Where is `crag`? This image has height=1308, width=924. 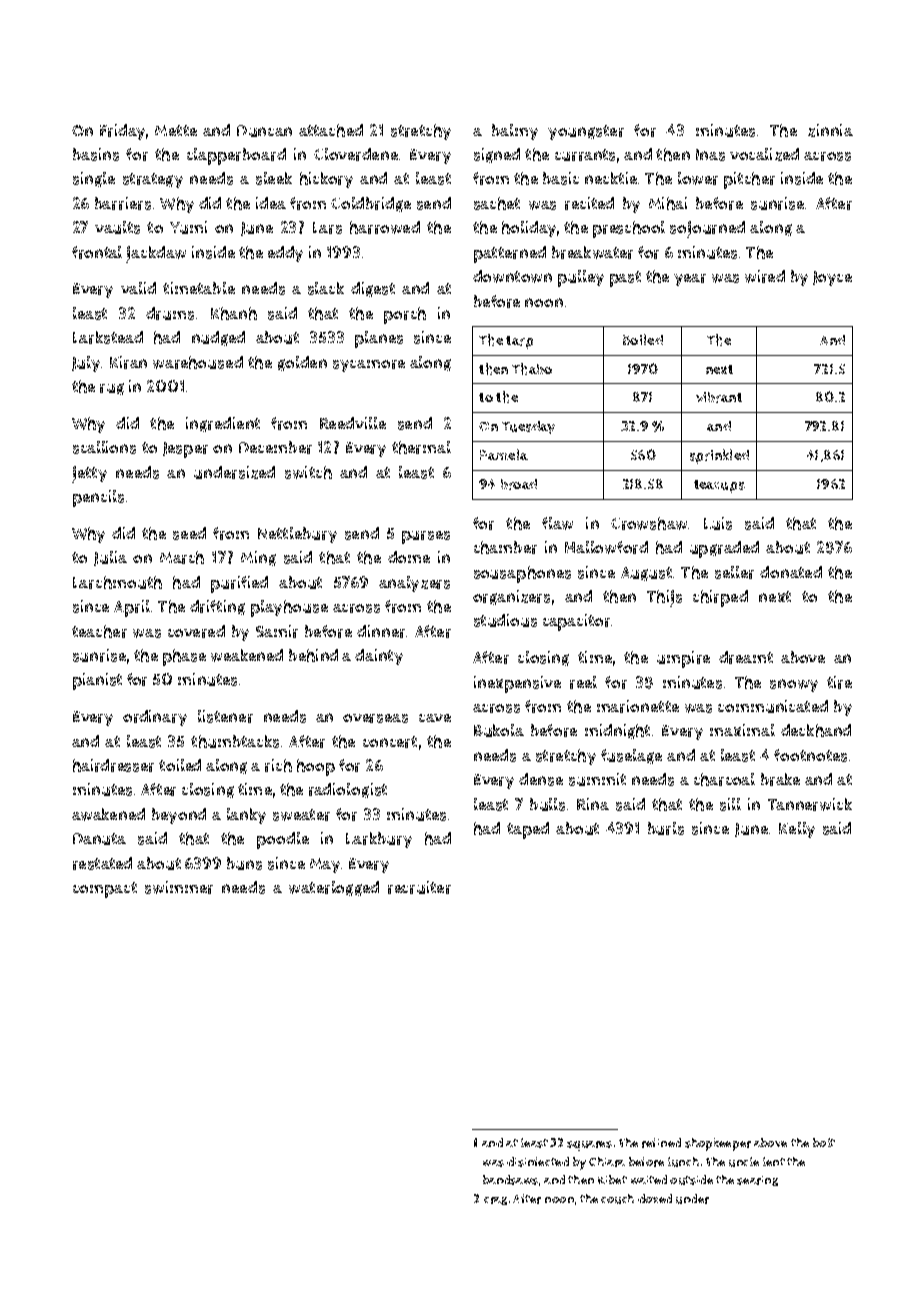 crag is located at coordinates (495, 1201).
